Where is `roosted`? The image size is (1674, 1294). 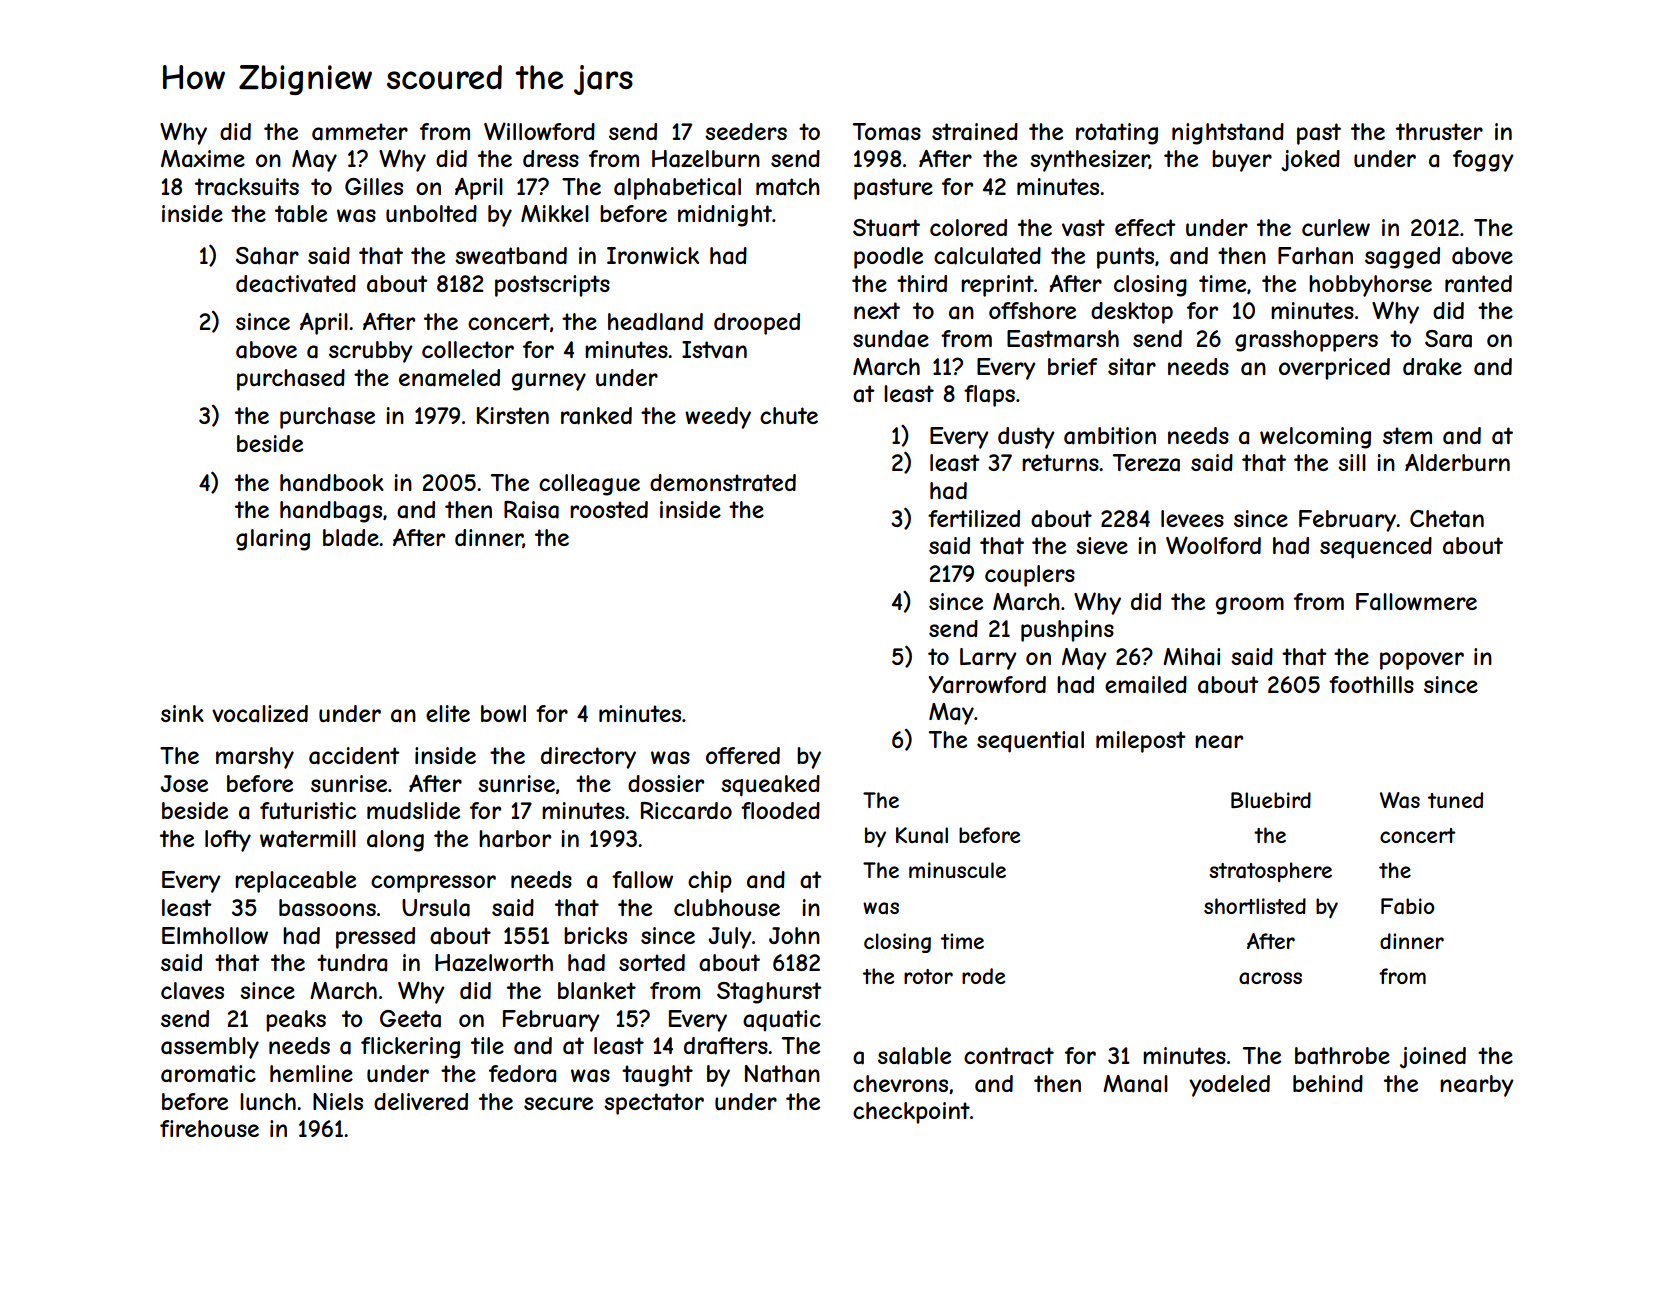 roosted is located at coordinates (609, 509).
